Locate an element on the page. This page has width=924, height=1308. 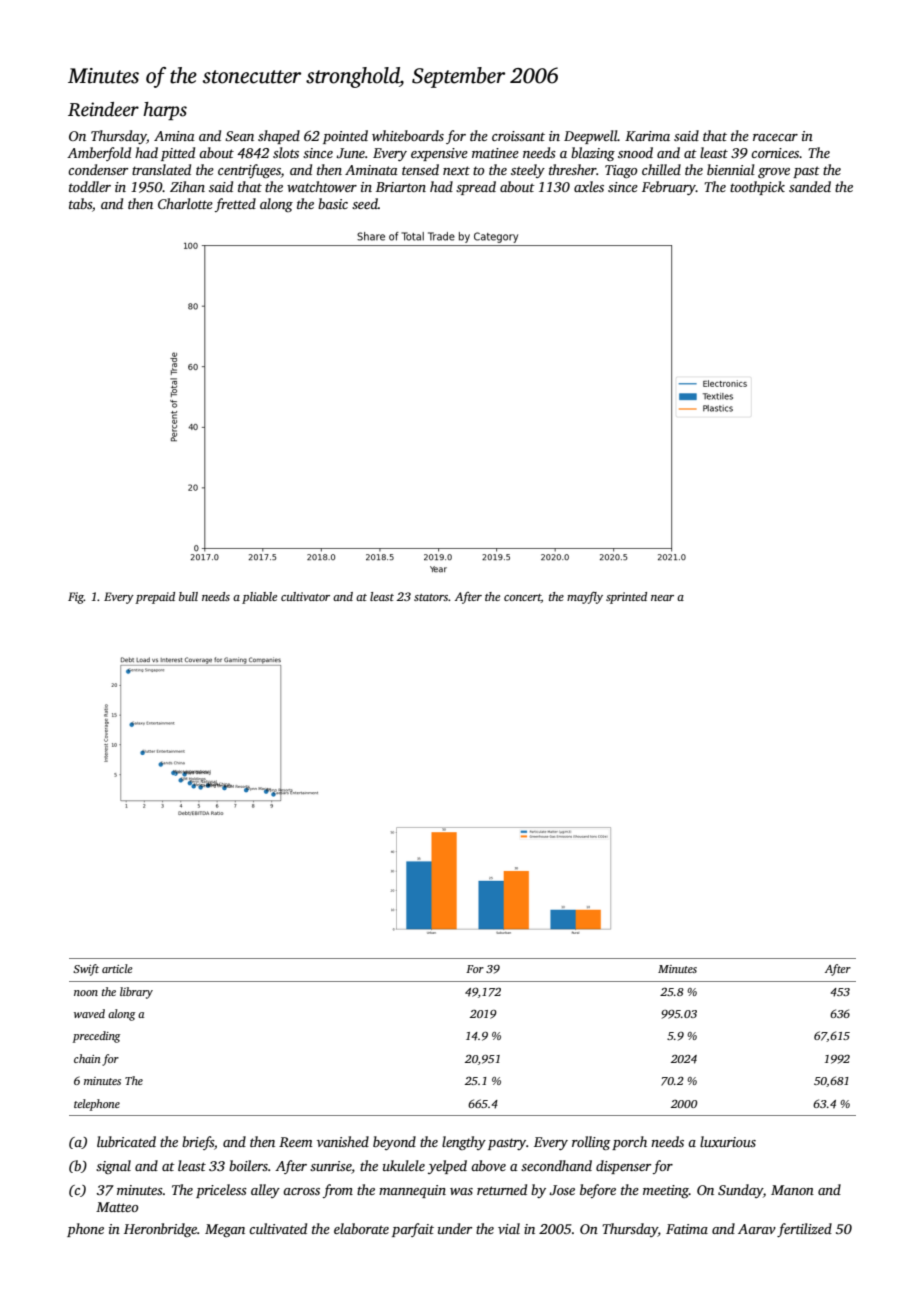
sanded is located at coordinates (810, 186).
